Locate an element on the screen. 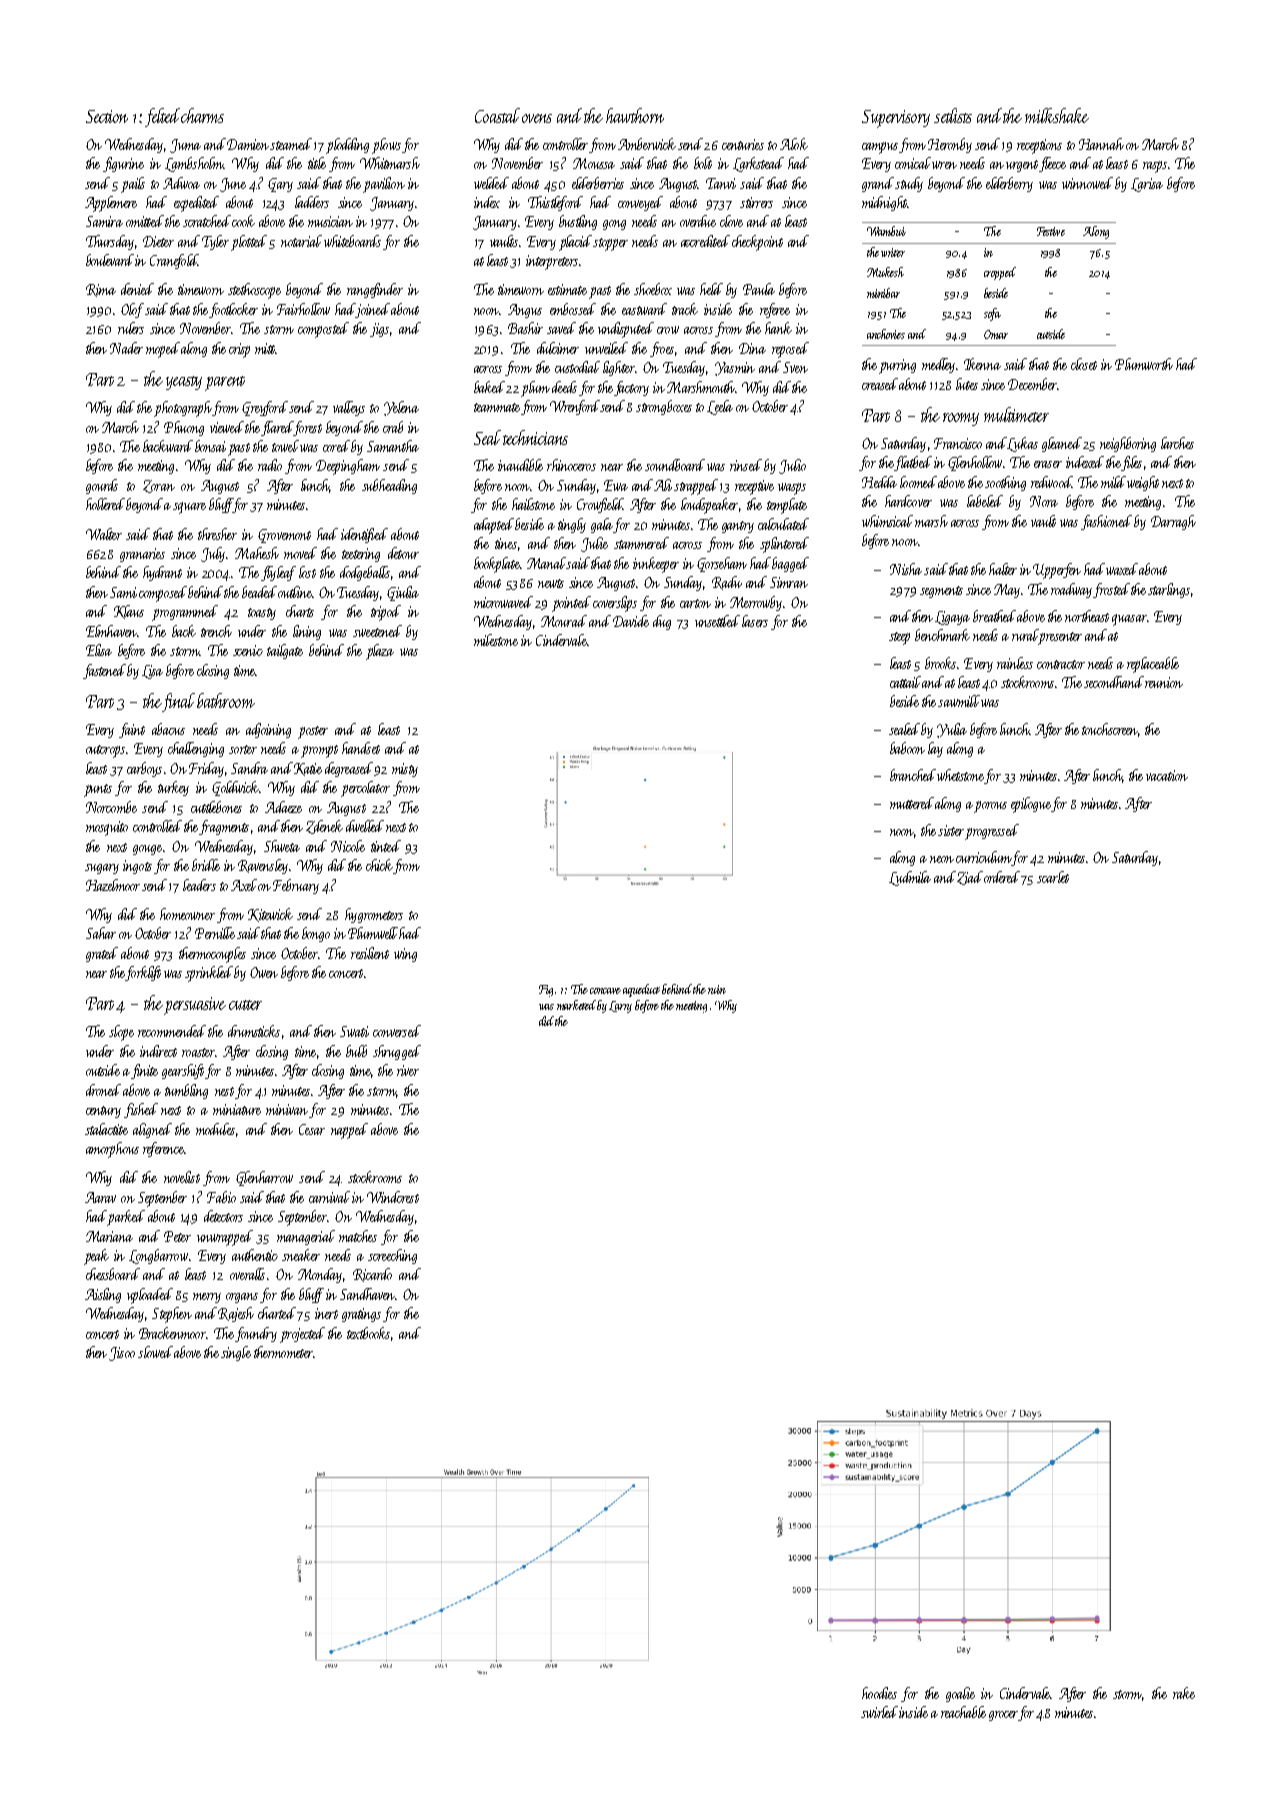 Image resolution: width=1280 pixels, height=1810 pixels. felted is located at coordinates (162, 117).
